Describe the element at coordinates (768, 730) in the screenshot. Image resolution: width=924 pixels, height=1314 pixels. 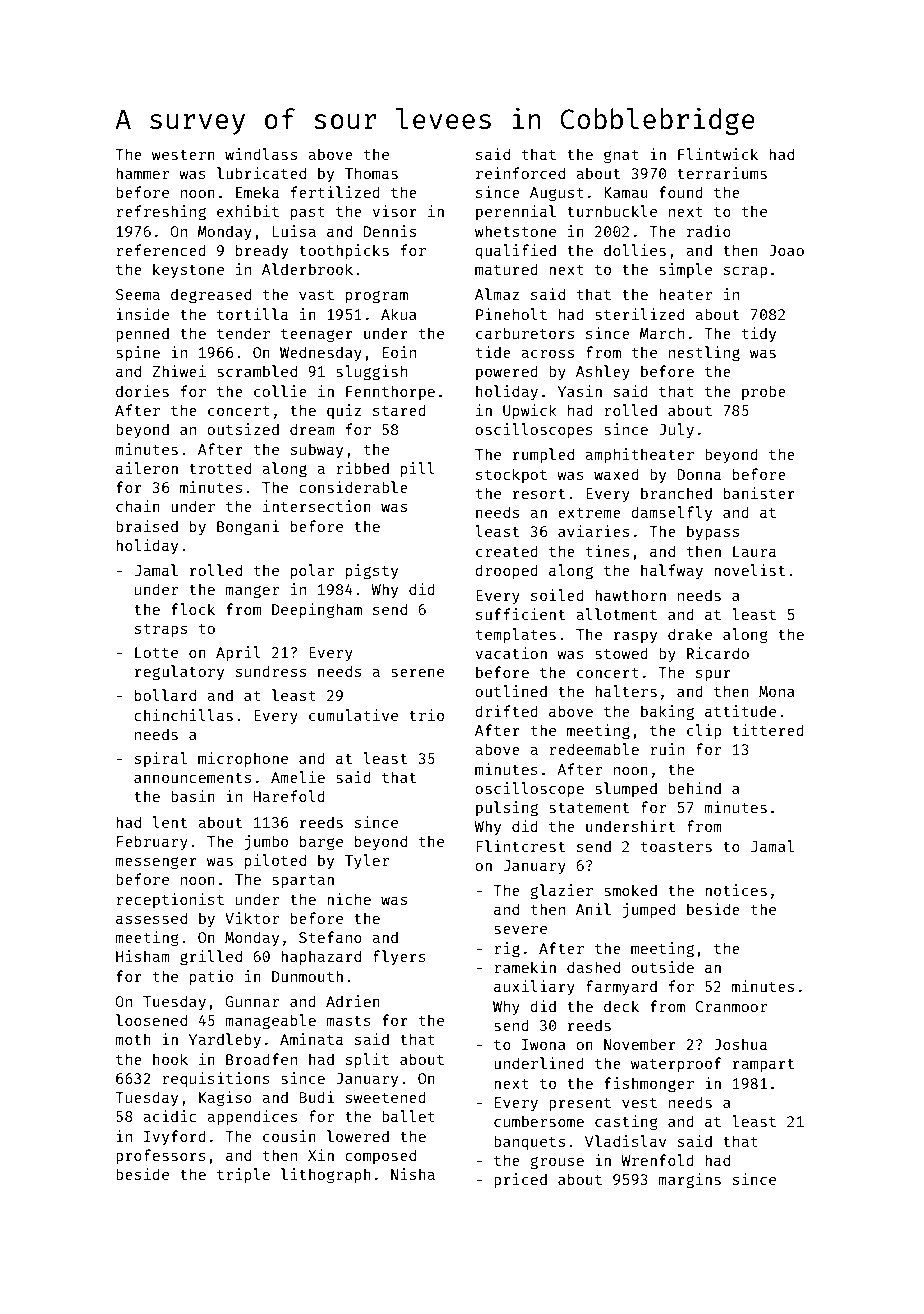
I see `tittered` at that location.
